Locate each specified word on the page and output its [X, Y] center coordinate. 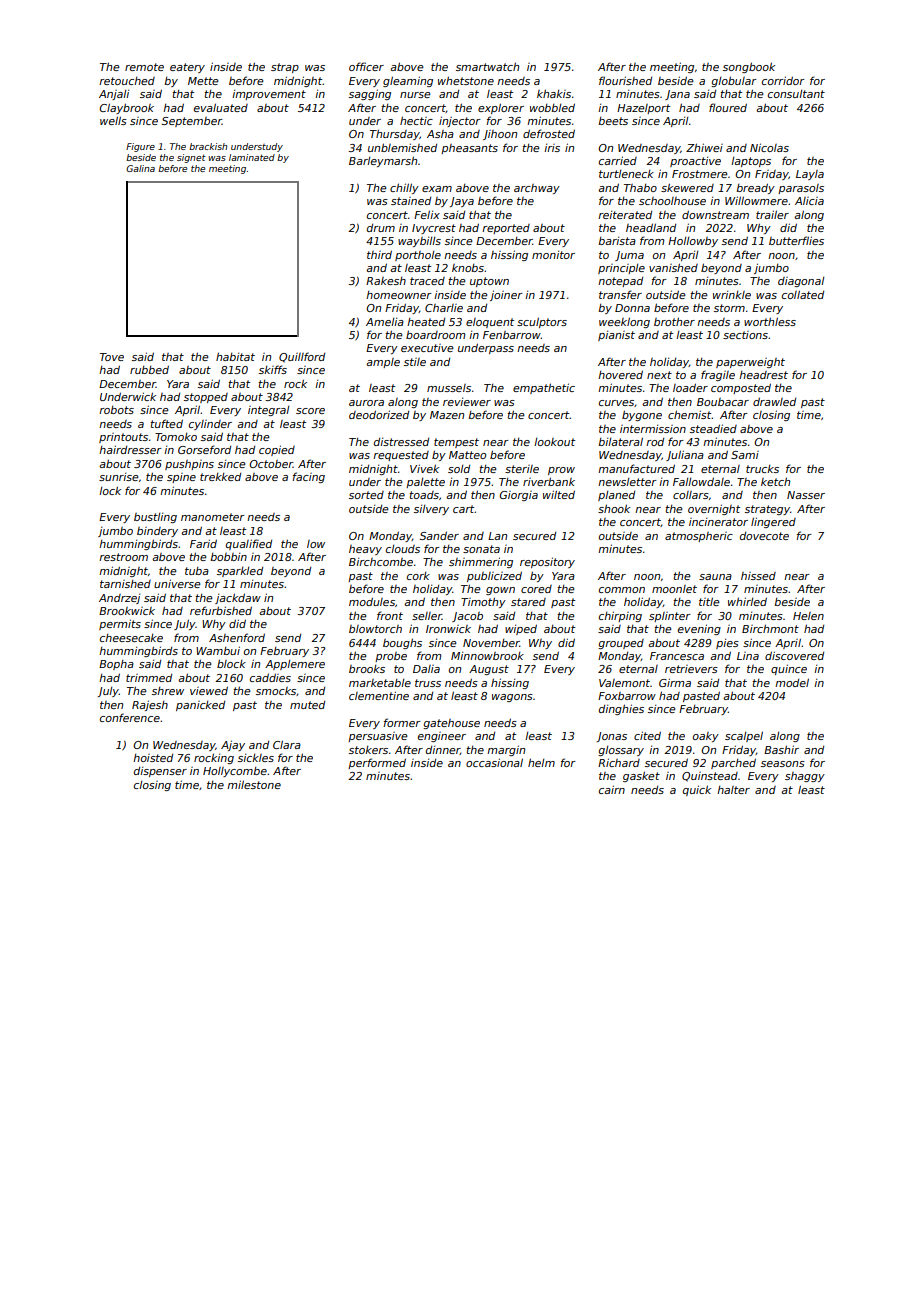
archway [537, 189]
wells [113, 120]
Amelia [385, 322]
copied [277, 450]
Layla [810, 175]
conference [130, 717]
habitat [235, 356]
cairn [612, 789]
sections [745, 335]
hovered [620, 374]
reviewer [467, 402]
